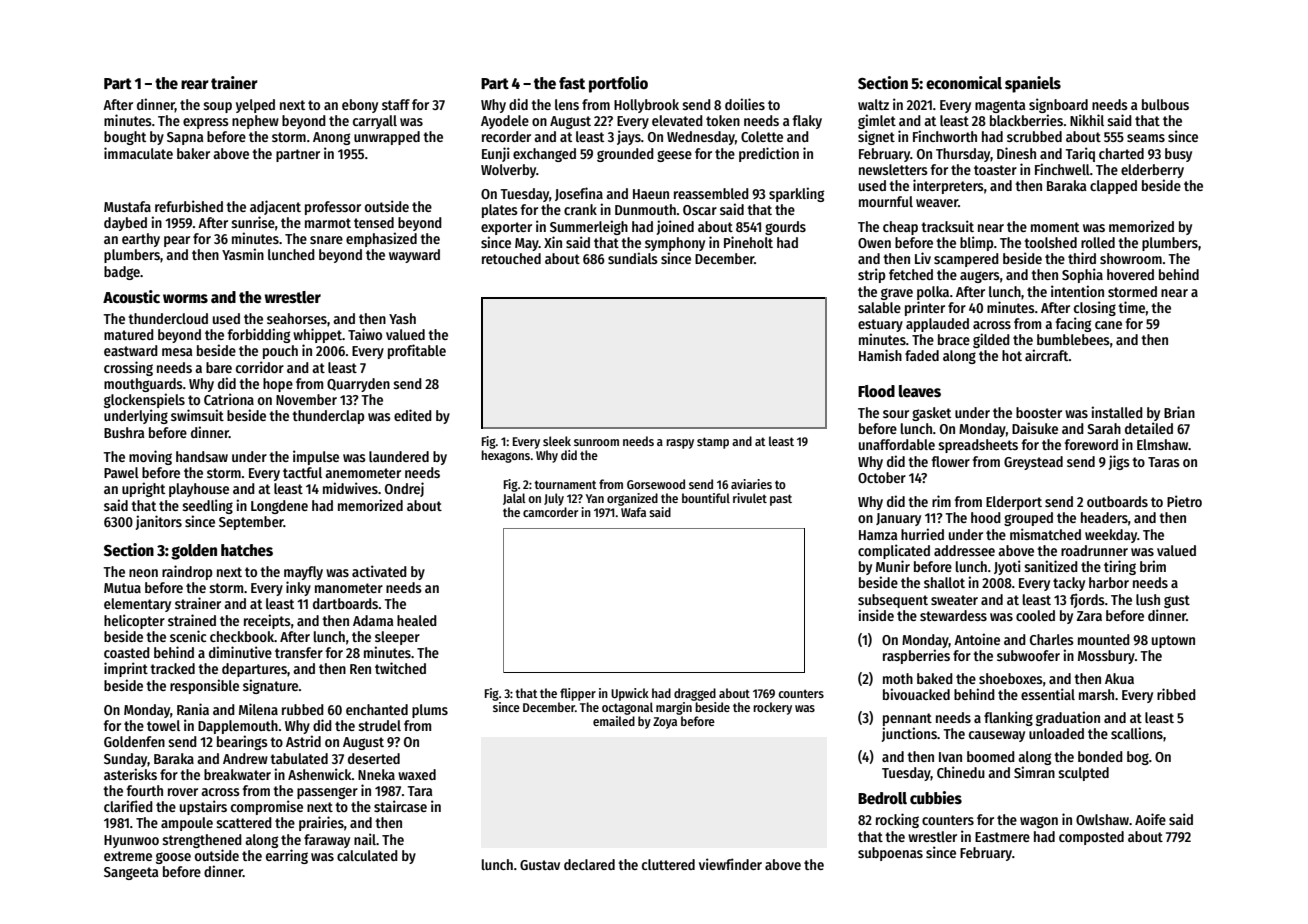 This document has width=1308, height=924. What do you see at coordinates (550, 512) in the document?
I see `camcorder` at bounding box center [550, 512].
